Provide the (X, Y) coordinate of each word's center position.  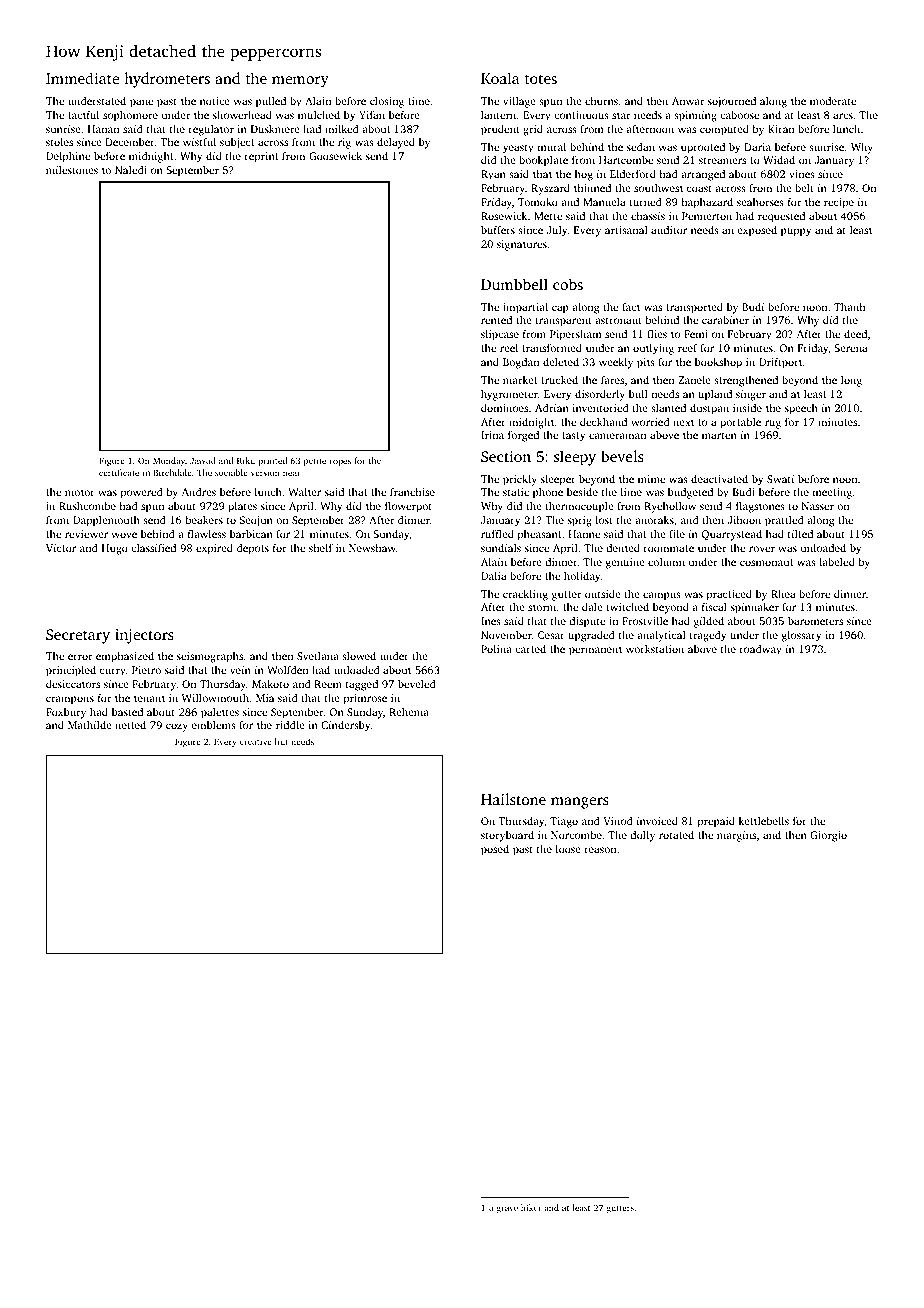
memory (300, 82)
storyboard (507, 836)
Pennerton (707, 216)
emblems (214, 725)
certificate (119, 472)
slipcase (500, 335)
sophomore (130, 116)
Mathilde (90, 725)
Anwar (688, 101)
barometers (815, 621)
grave (507, 1209)
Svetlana (318, 656)
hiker (531, 1207)
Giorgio (828, 836)
